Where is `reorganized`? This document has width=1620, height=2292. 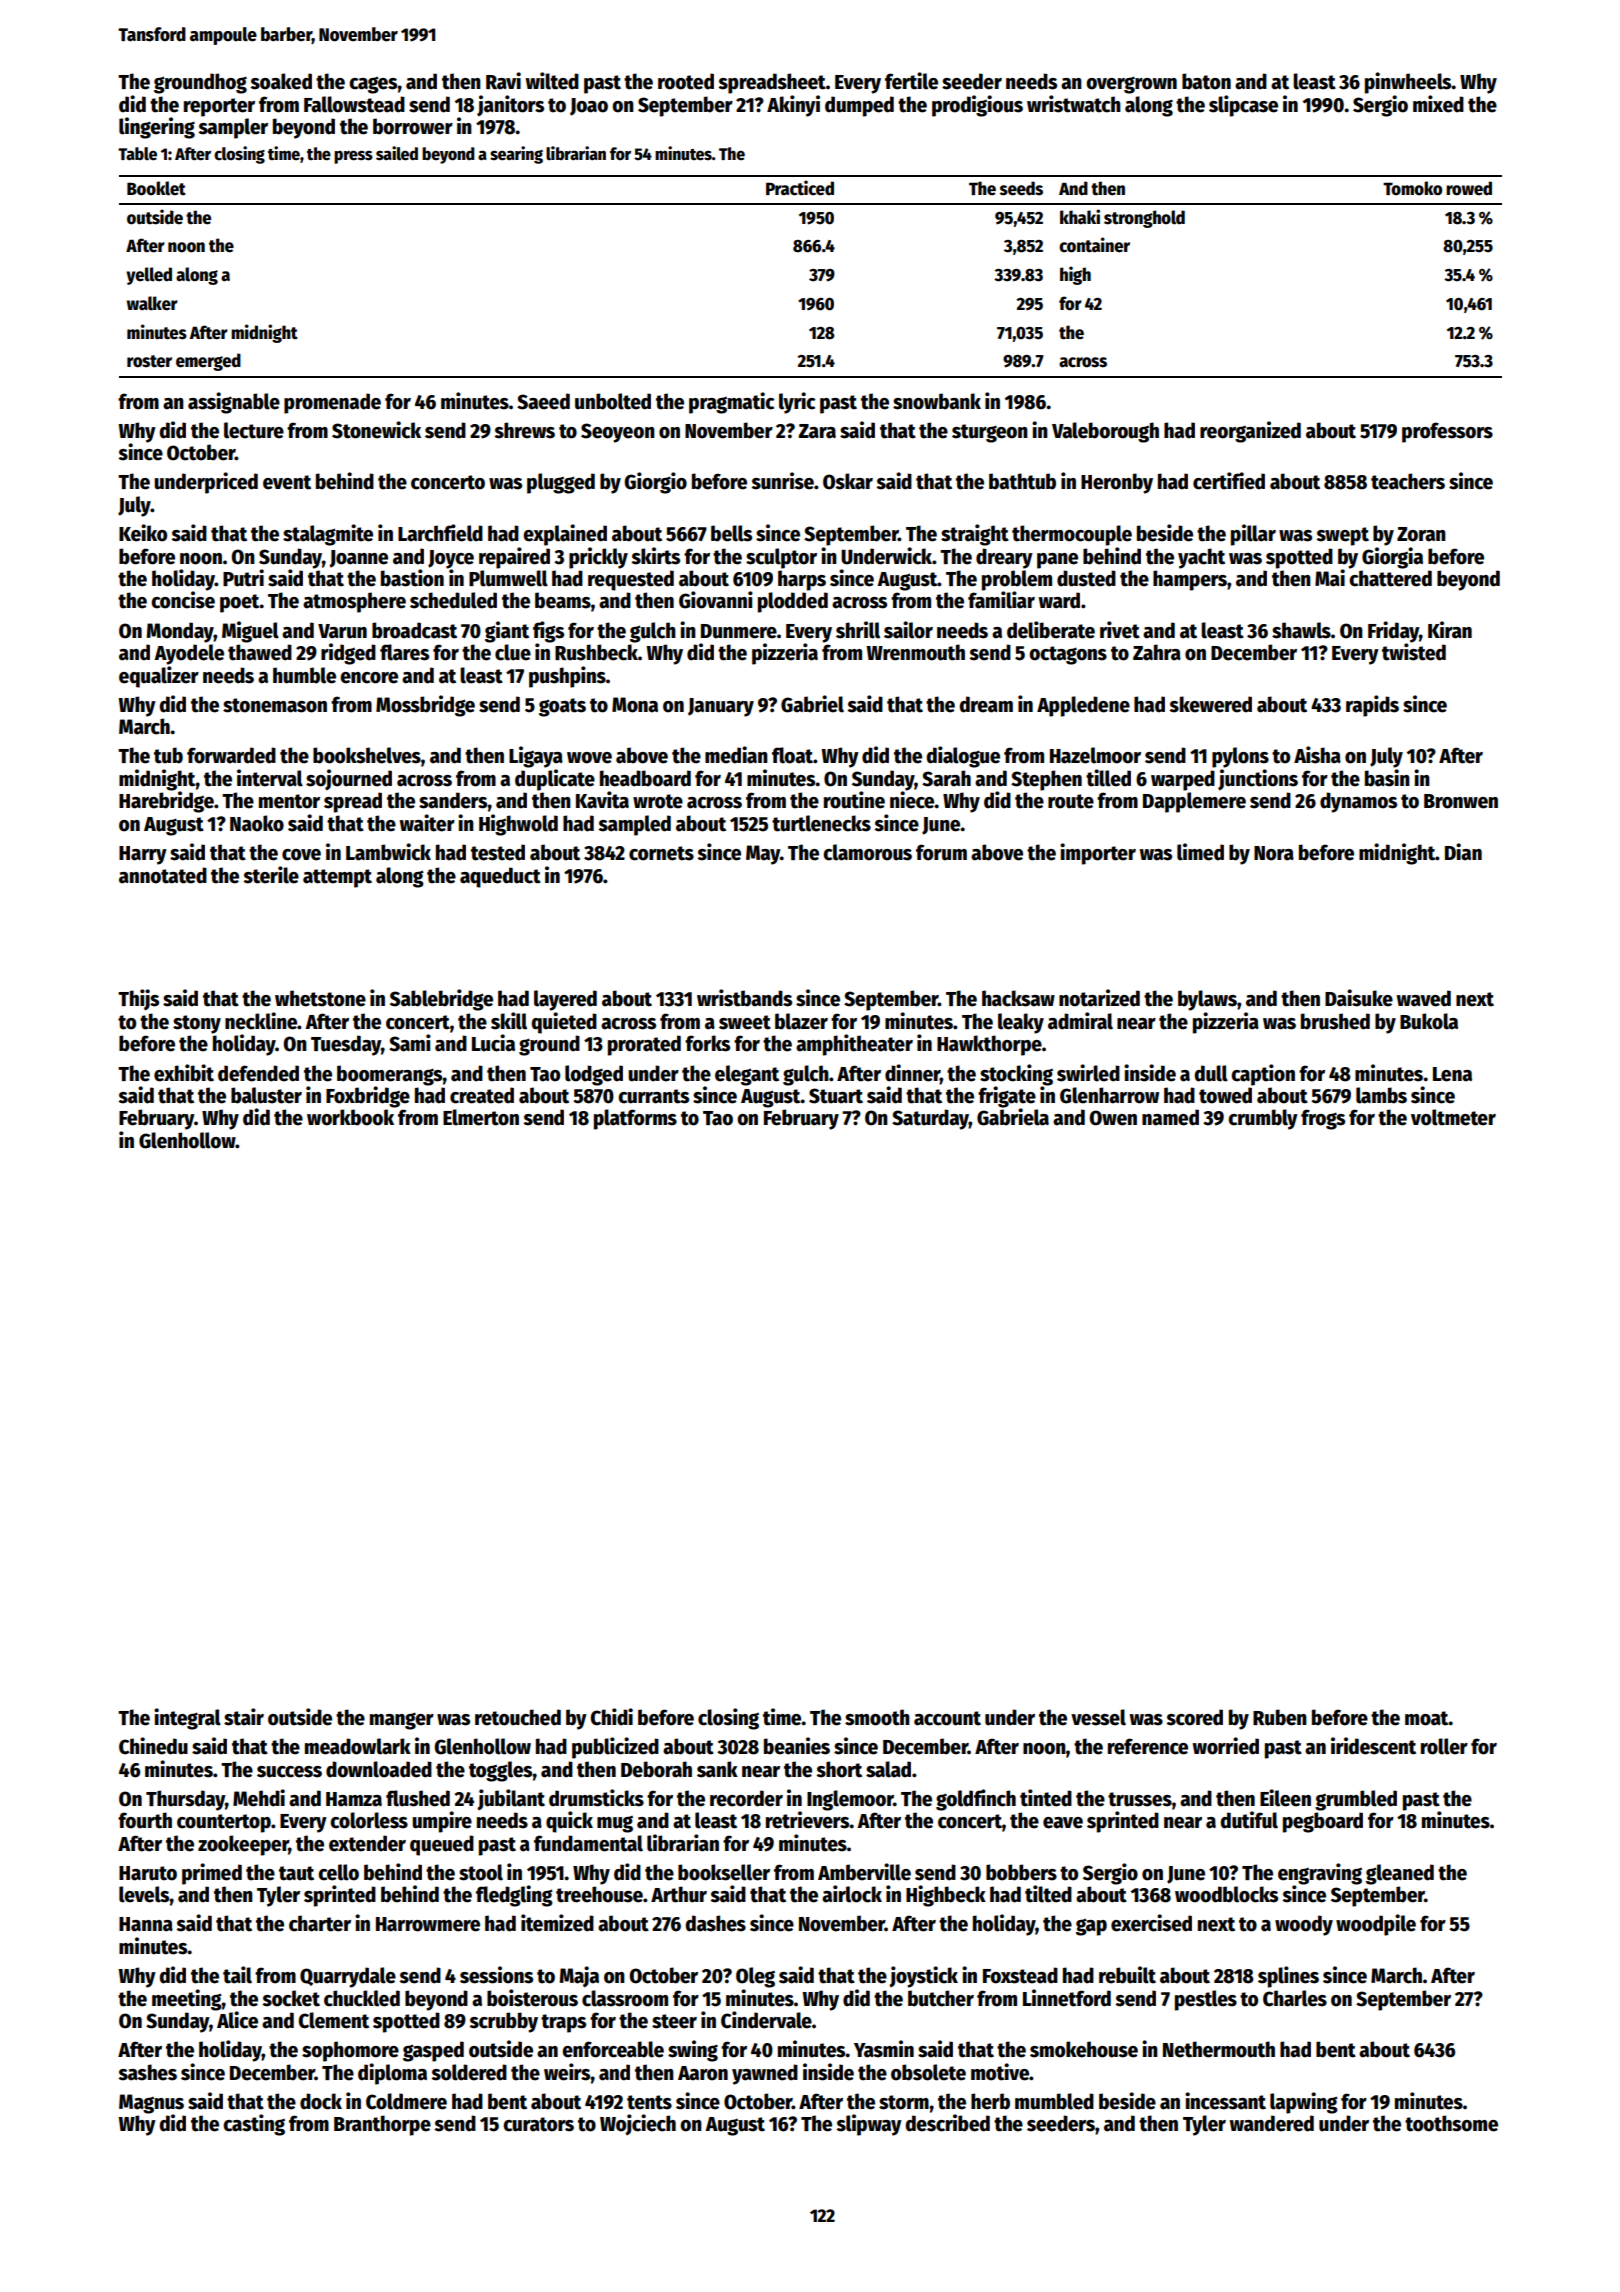 reorganized is located at coordinates (1250, 432).
